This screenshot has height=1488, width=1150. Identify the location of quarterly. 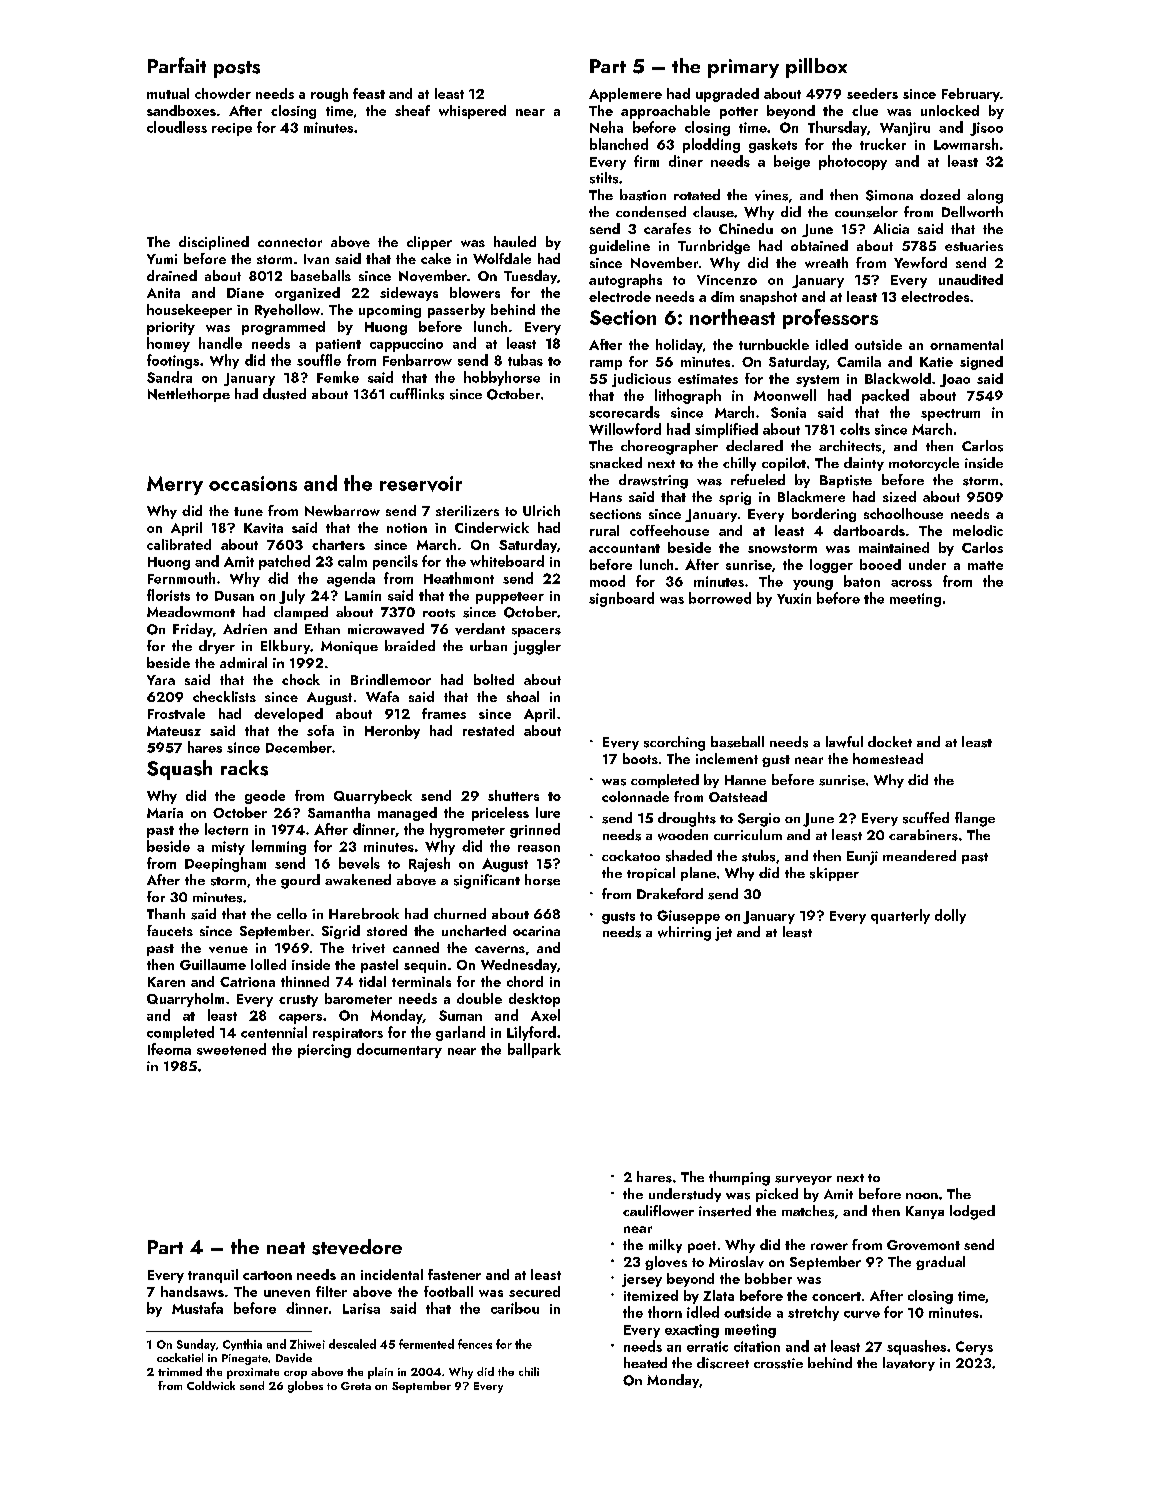
(900, 916).
